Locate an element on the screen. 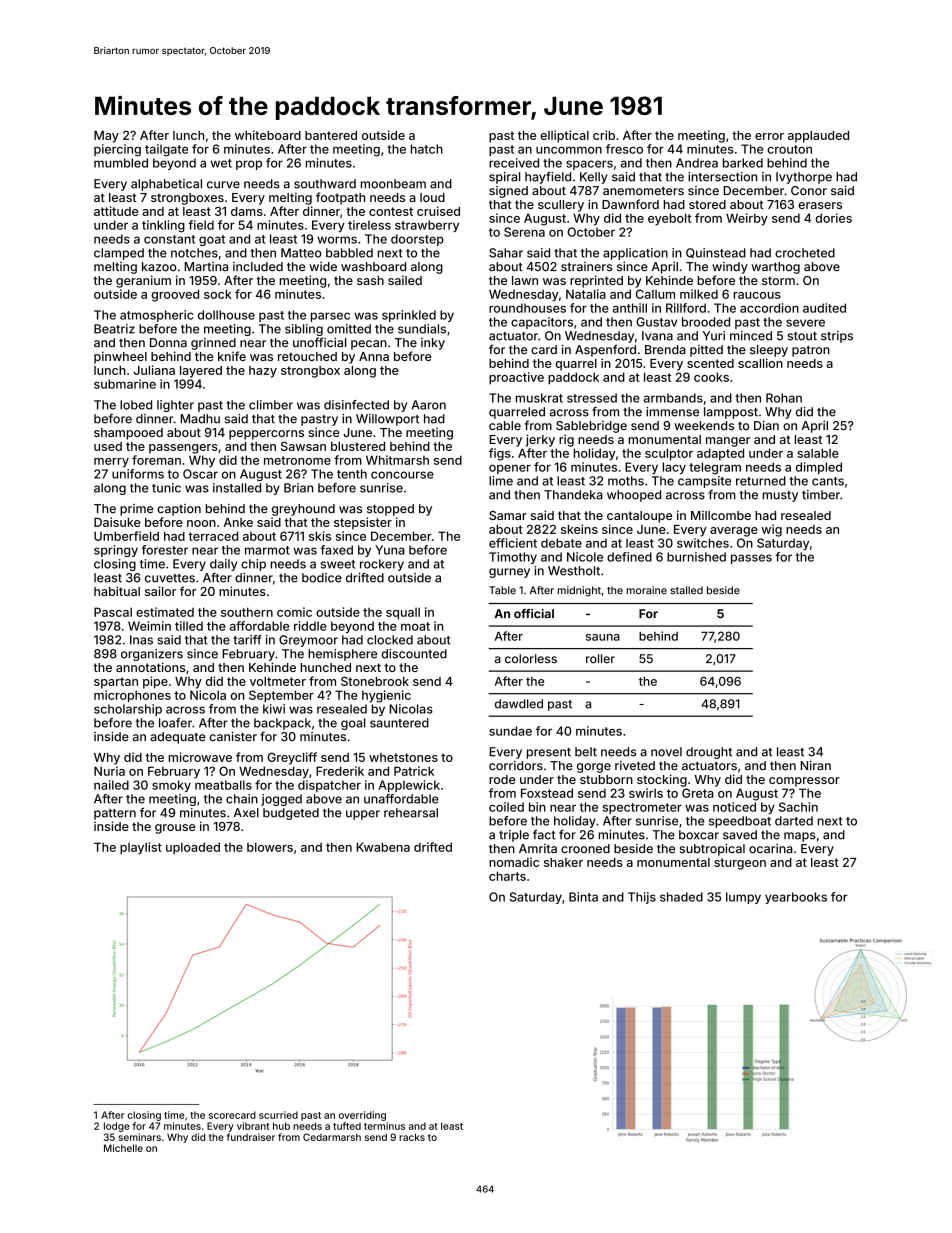  peppercorns is located at coordinates (266, 435).
